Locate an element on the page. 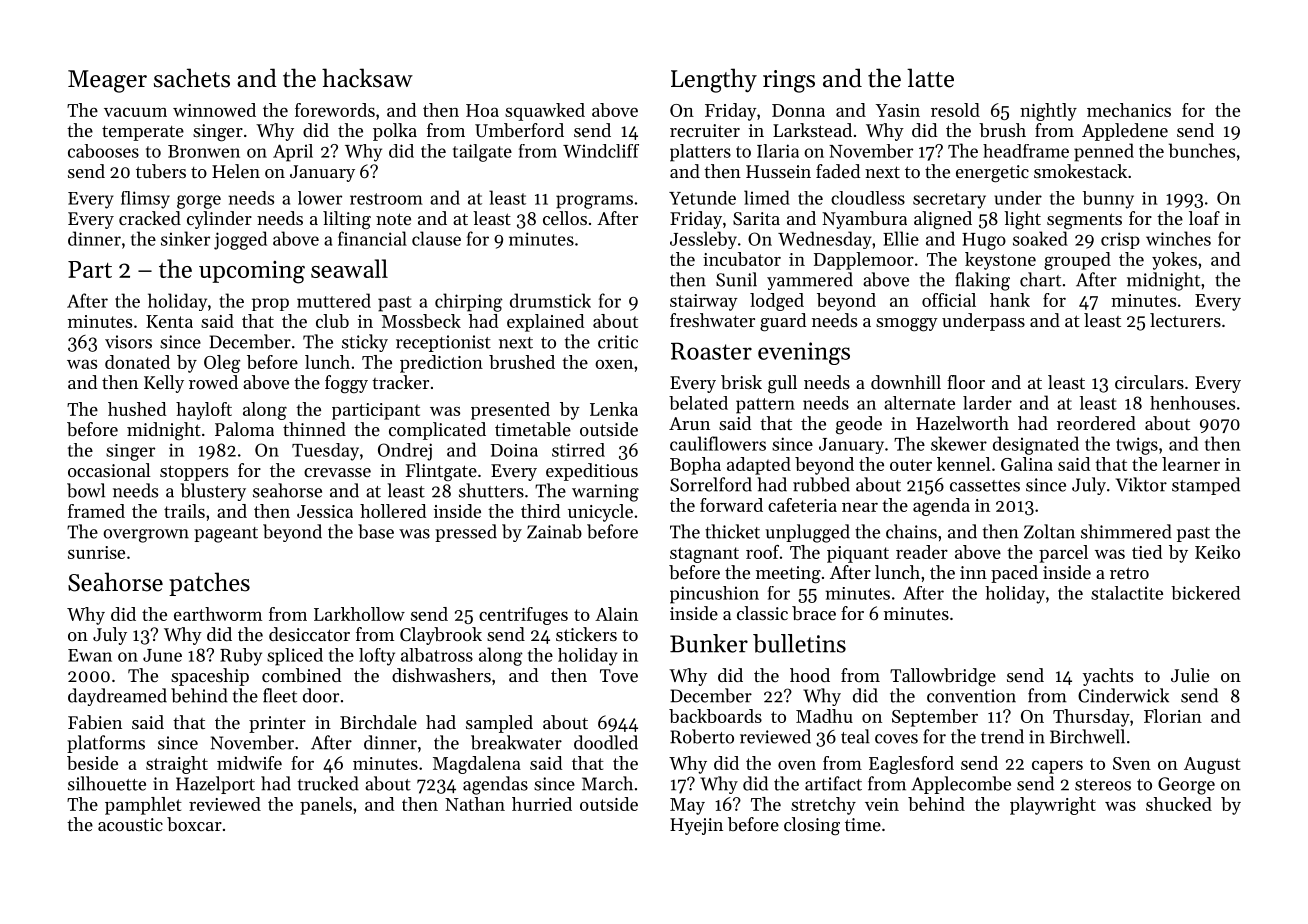  hushed is located at coordinates (137, 409).
